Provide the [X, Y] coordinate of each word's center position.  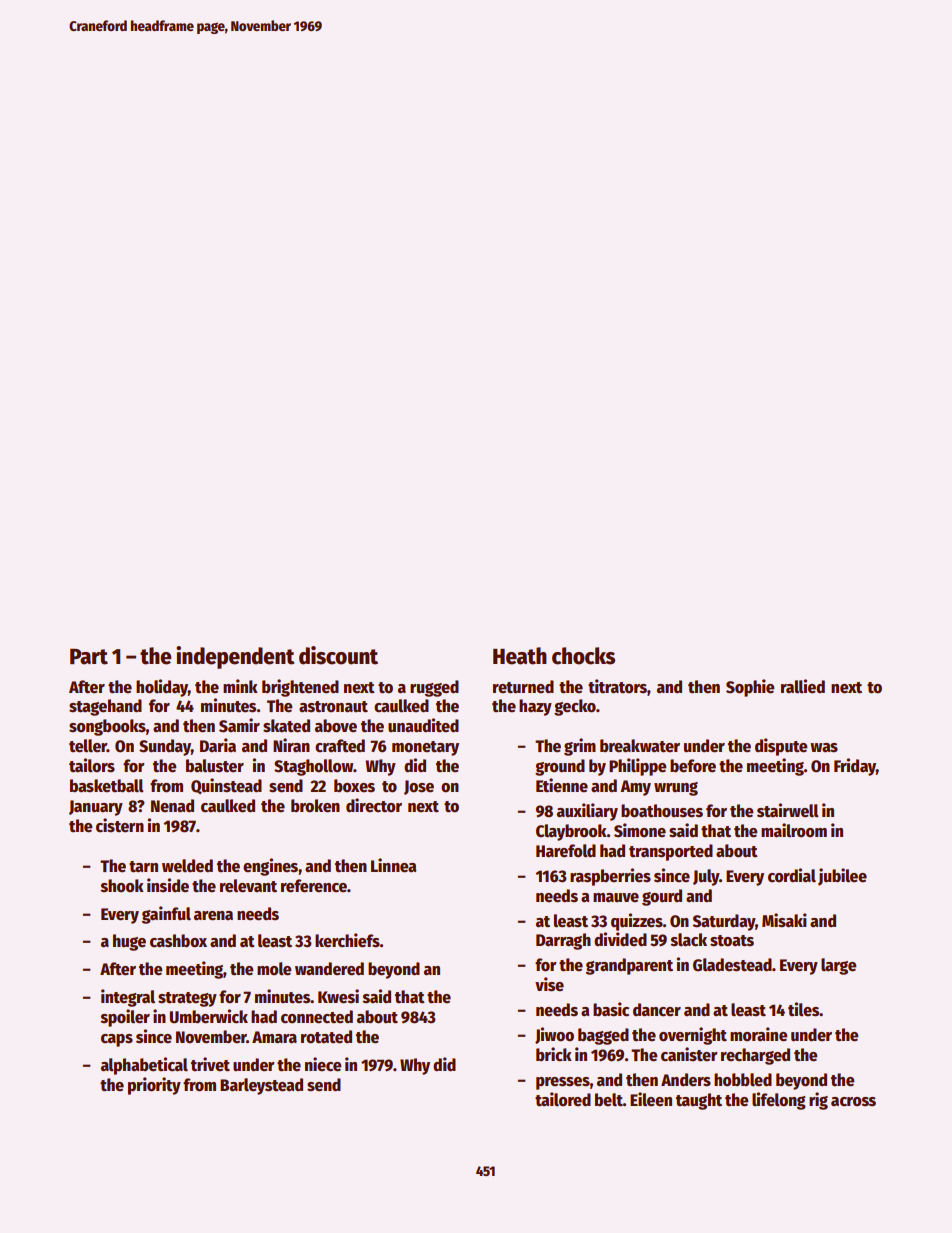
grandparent [629, 966]
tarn [143, 867]
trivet [210, 1064]
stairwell [788, 810]
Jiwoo [554, 1035]
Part [89, 657]
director [374, 805]
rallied [803, 686]
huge [129, 942]
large [838, 966]
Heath [520, 656]
